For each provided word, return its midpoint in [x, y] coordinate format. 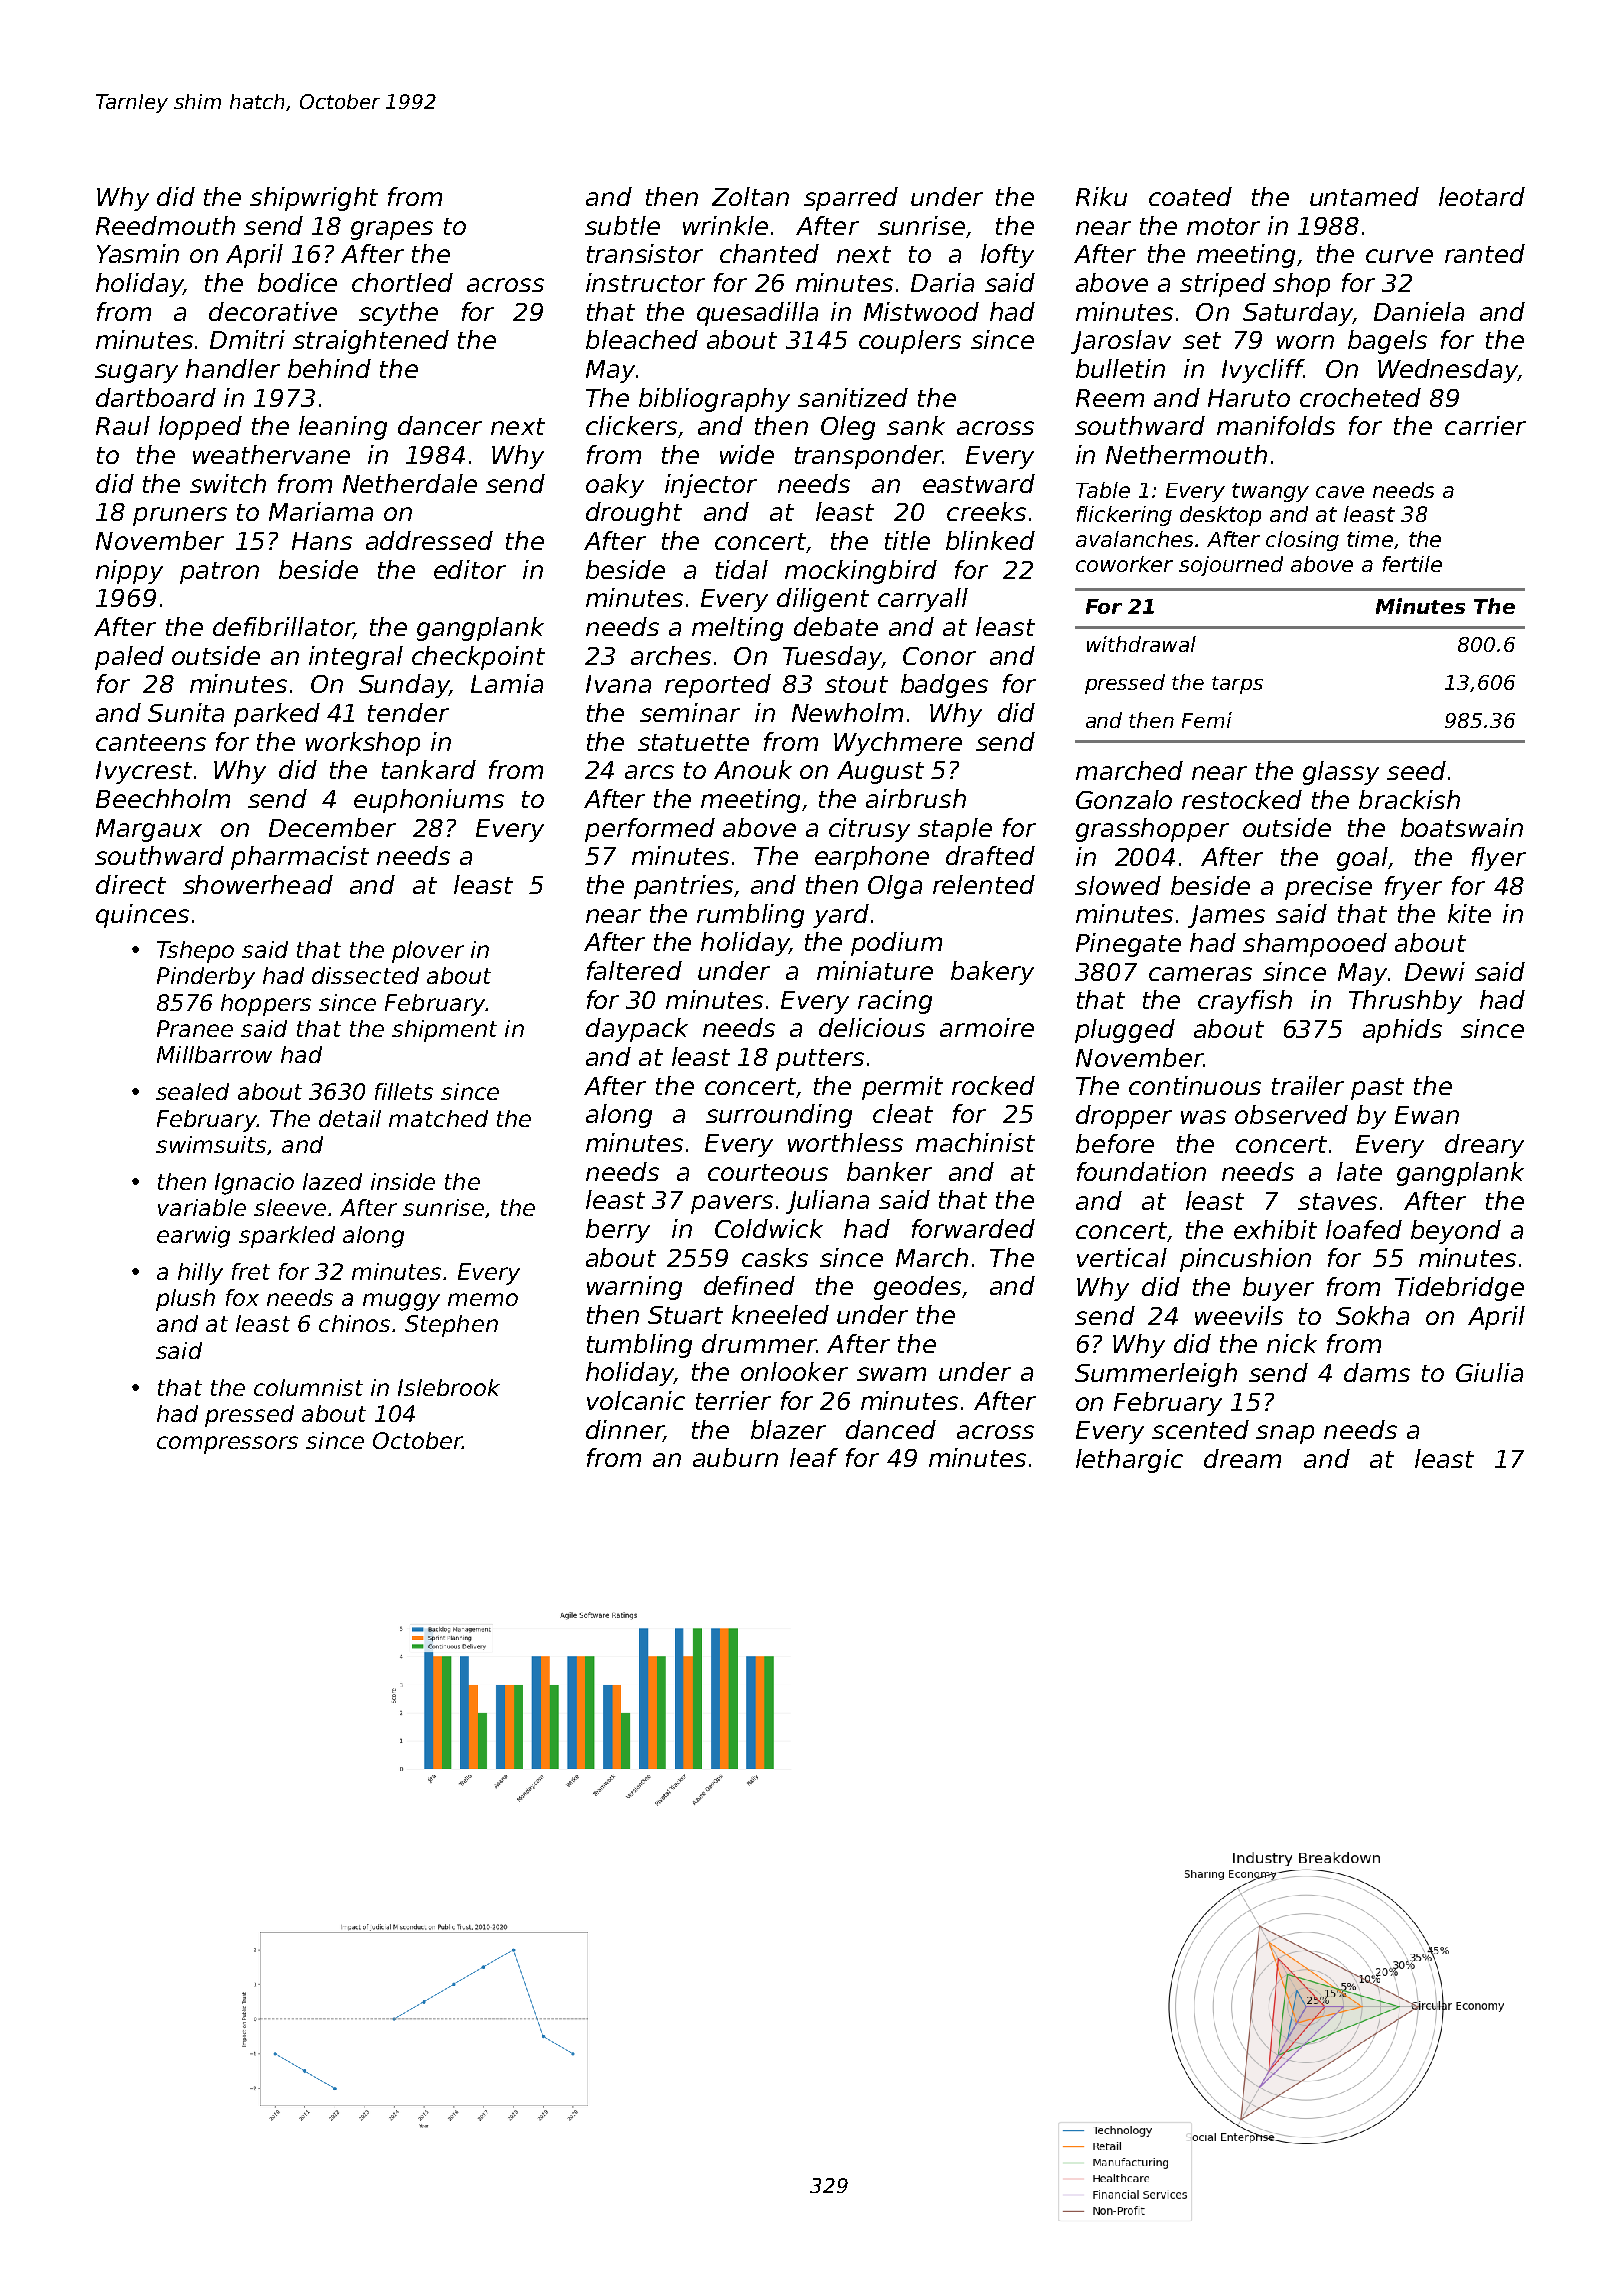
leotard [1482, 196]
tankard [429, 769]
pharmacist [300, 858]
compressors [227, 1445]
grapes [392, 230]
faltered [634, 970]
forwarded [973, 1228]
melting [737, 629]
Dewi [1435, 971]
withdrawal [1141, 644]
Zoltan [750, 196]
